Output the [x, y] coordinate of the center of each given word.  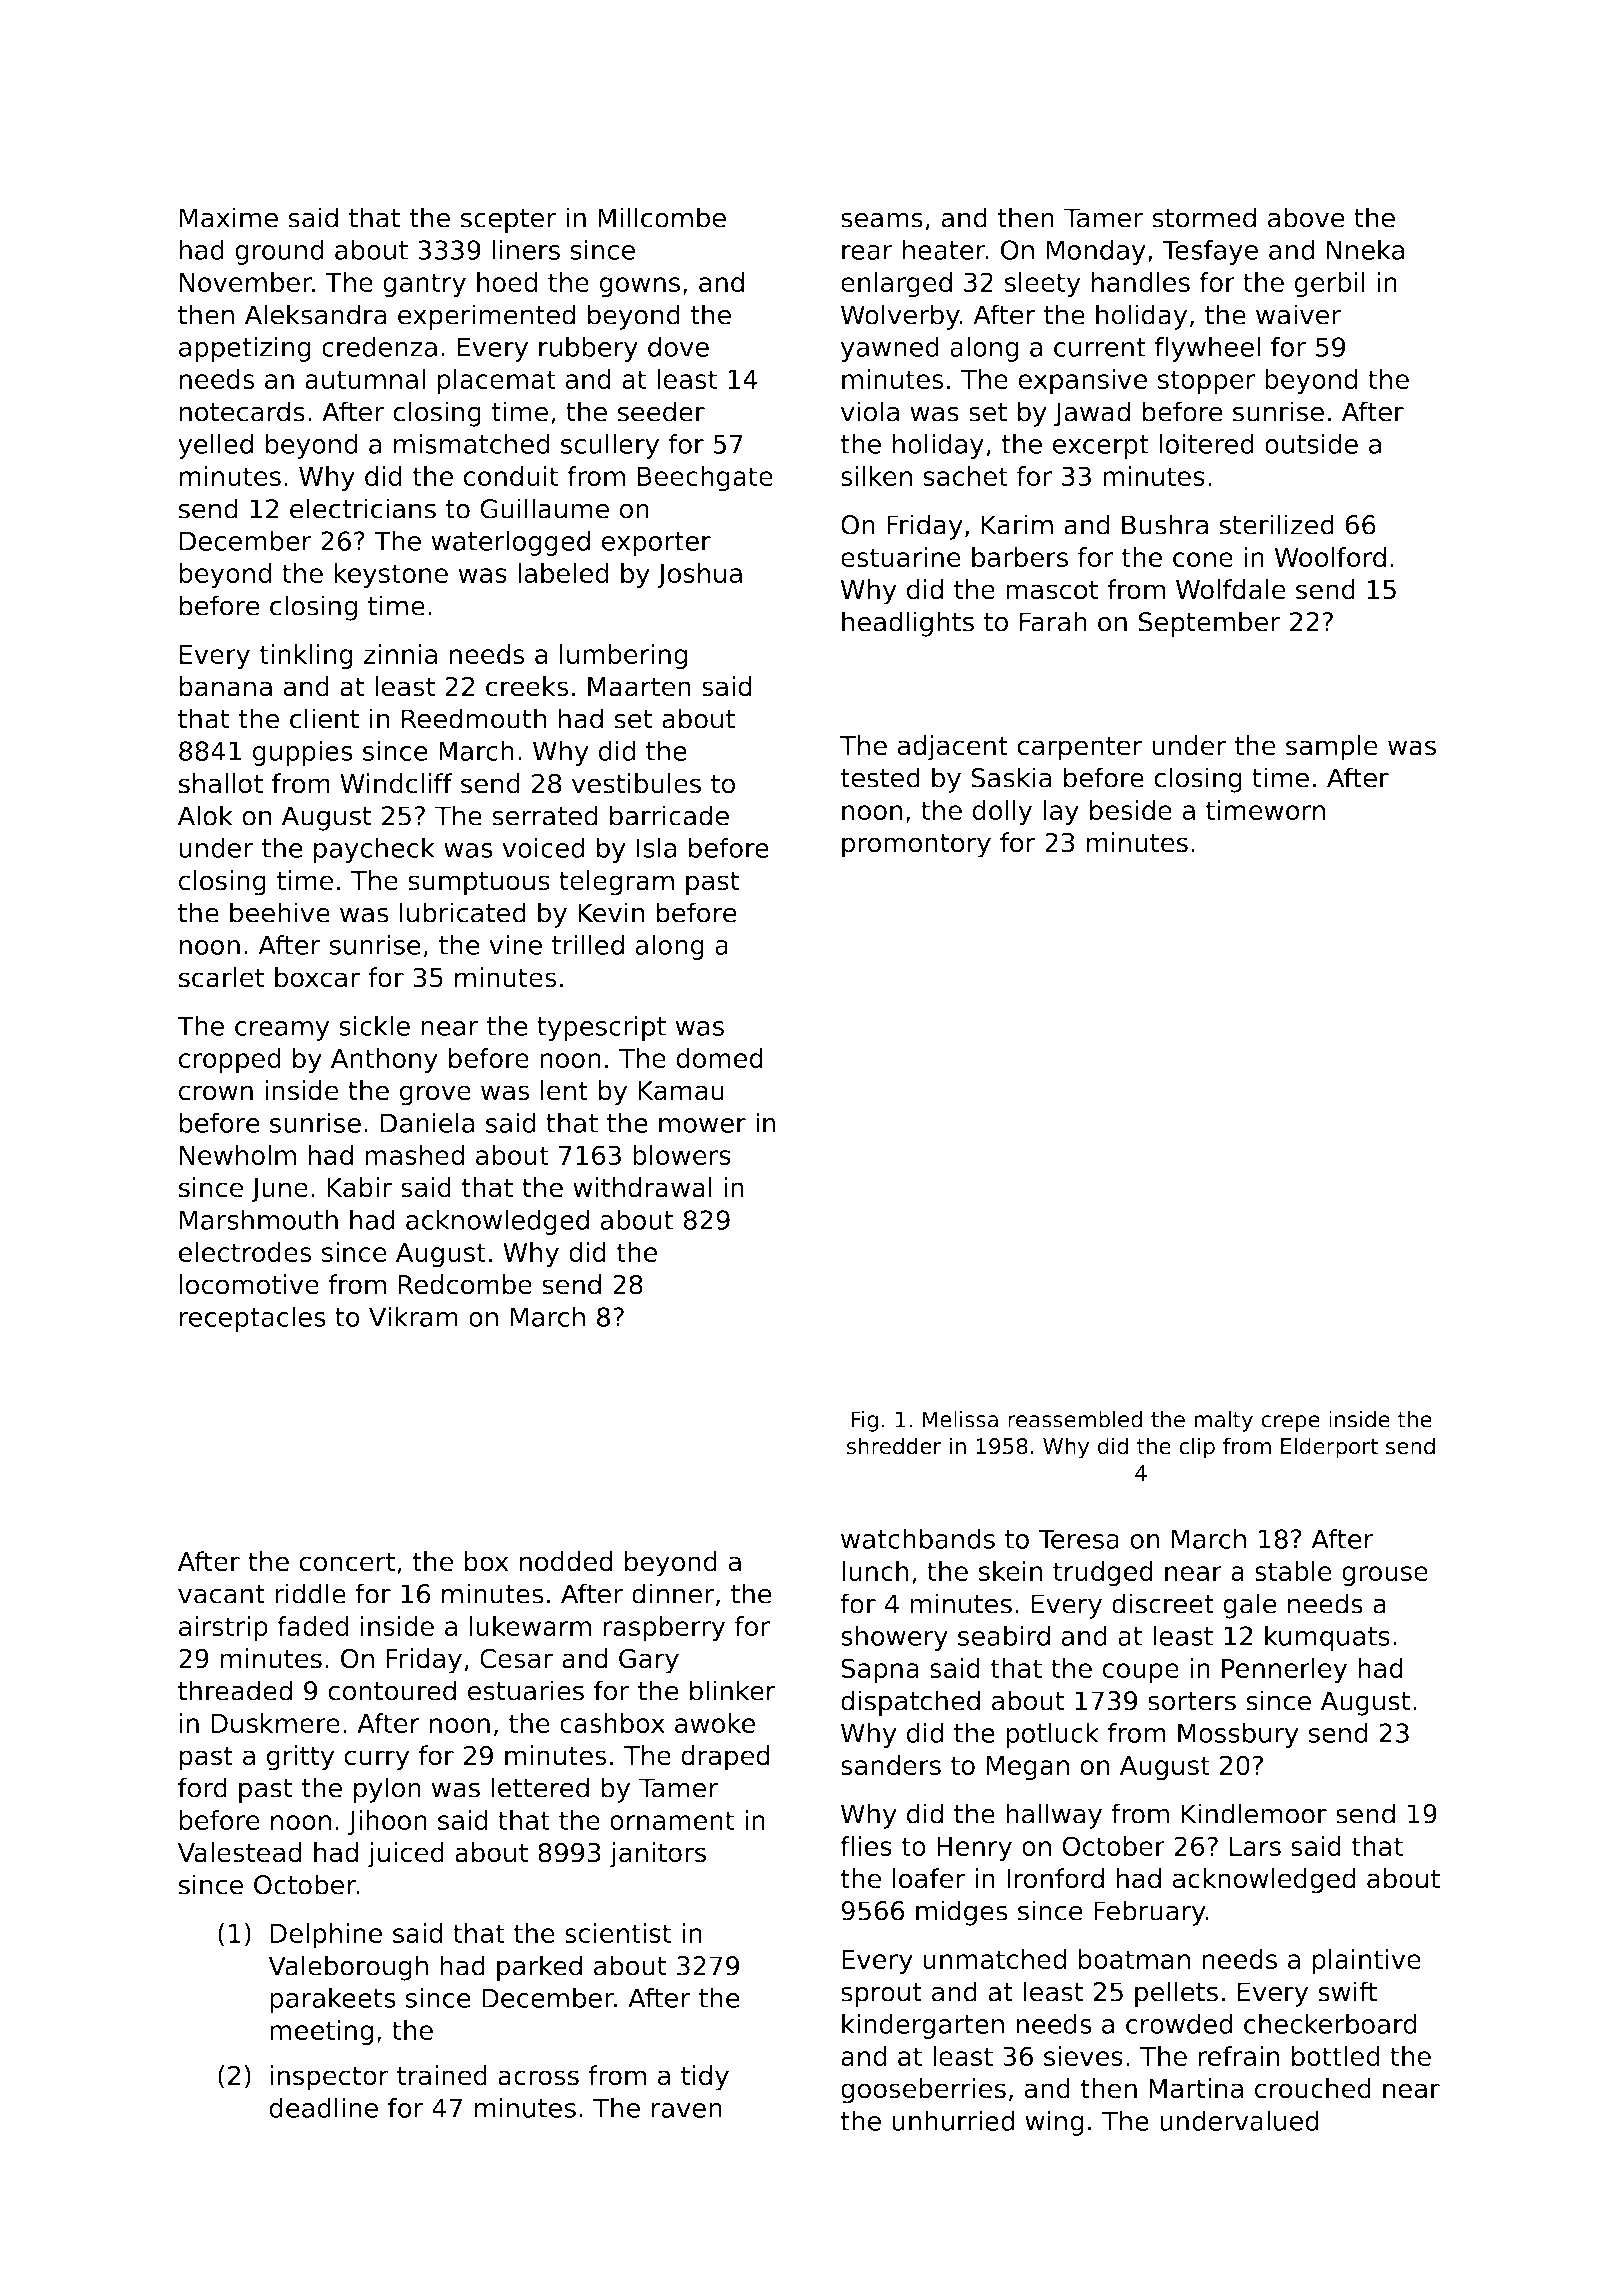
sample [1332, 748]
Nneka [1365, 249]
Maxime [229, 217]
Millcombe [662, 217]
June [279, 1190]
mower [702, 1125]
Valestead [240, 1852]
